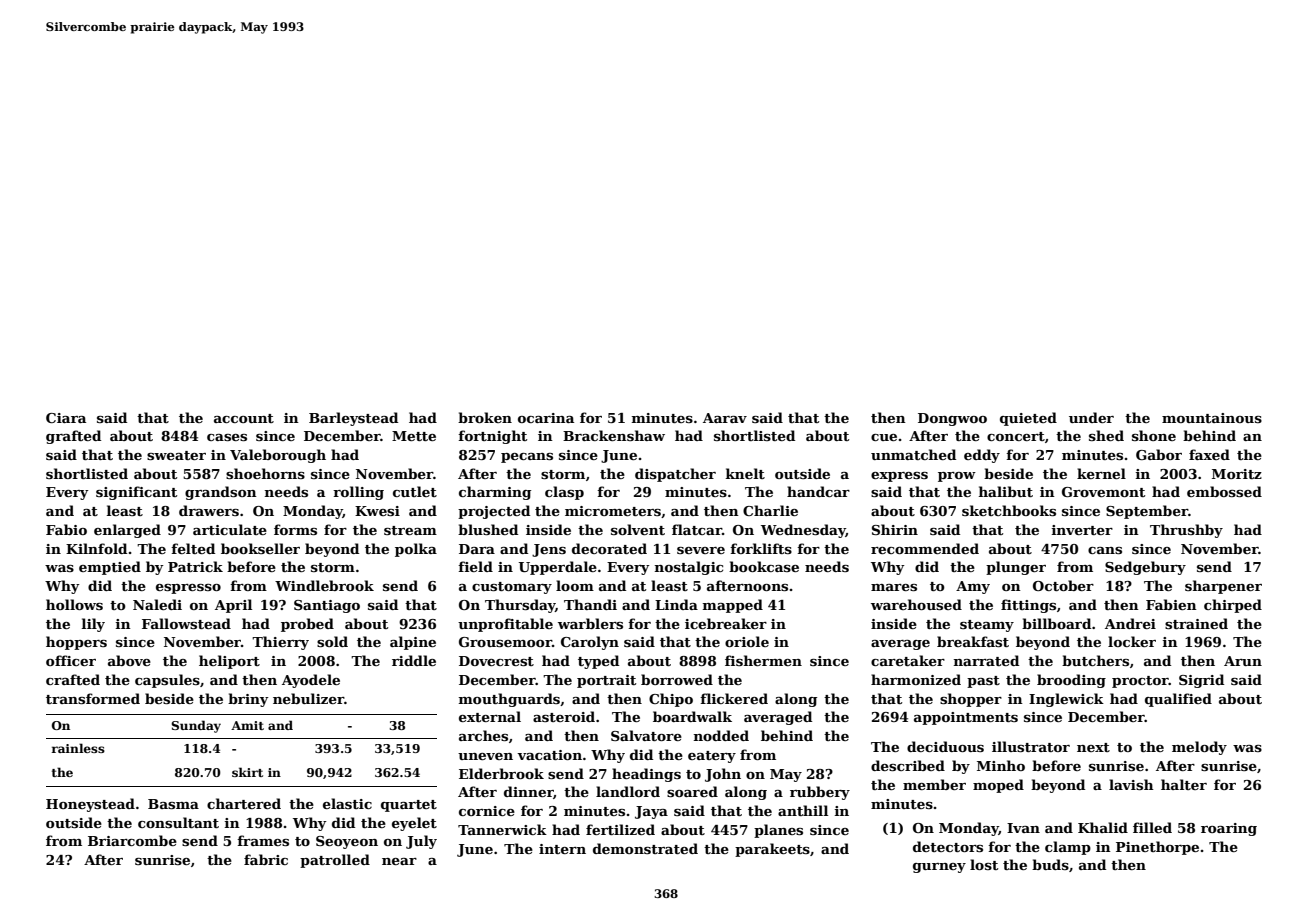 This document has width=1308, height=924. Describe the element at coordinates (421, 842) in the document. I see `July` at that location.
